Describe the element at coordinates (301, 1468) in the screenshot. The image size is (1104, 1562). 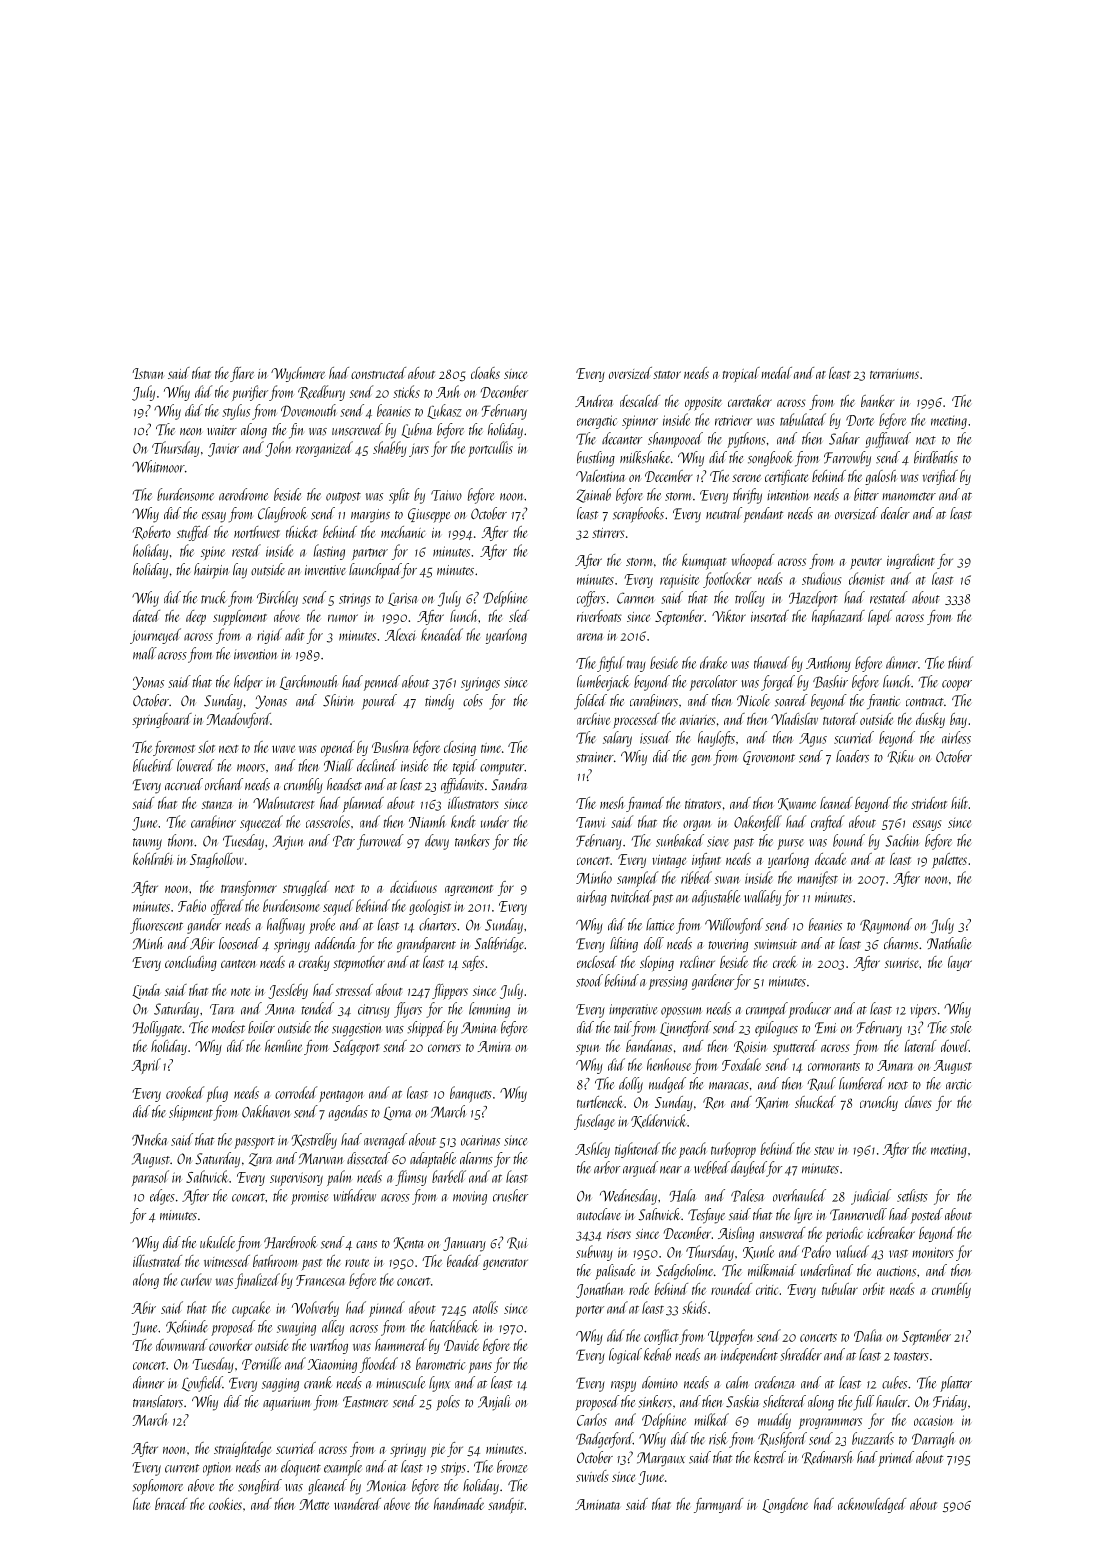
I see `eloquent` at that location.
